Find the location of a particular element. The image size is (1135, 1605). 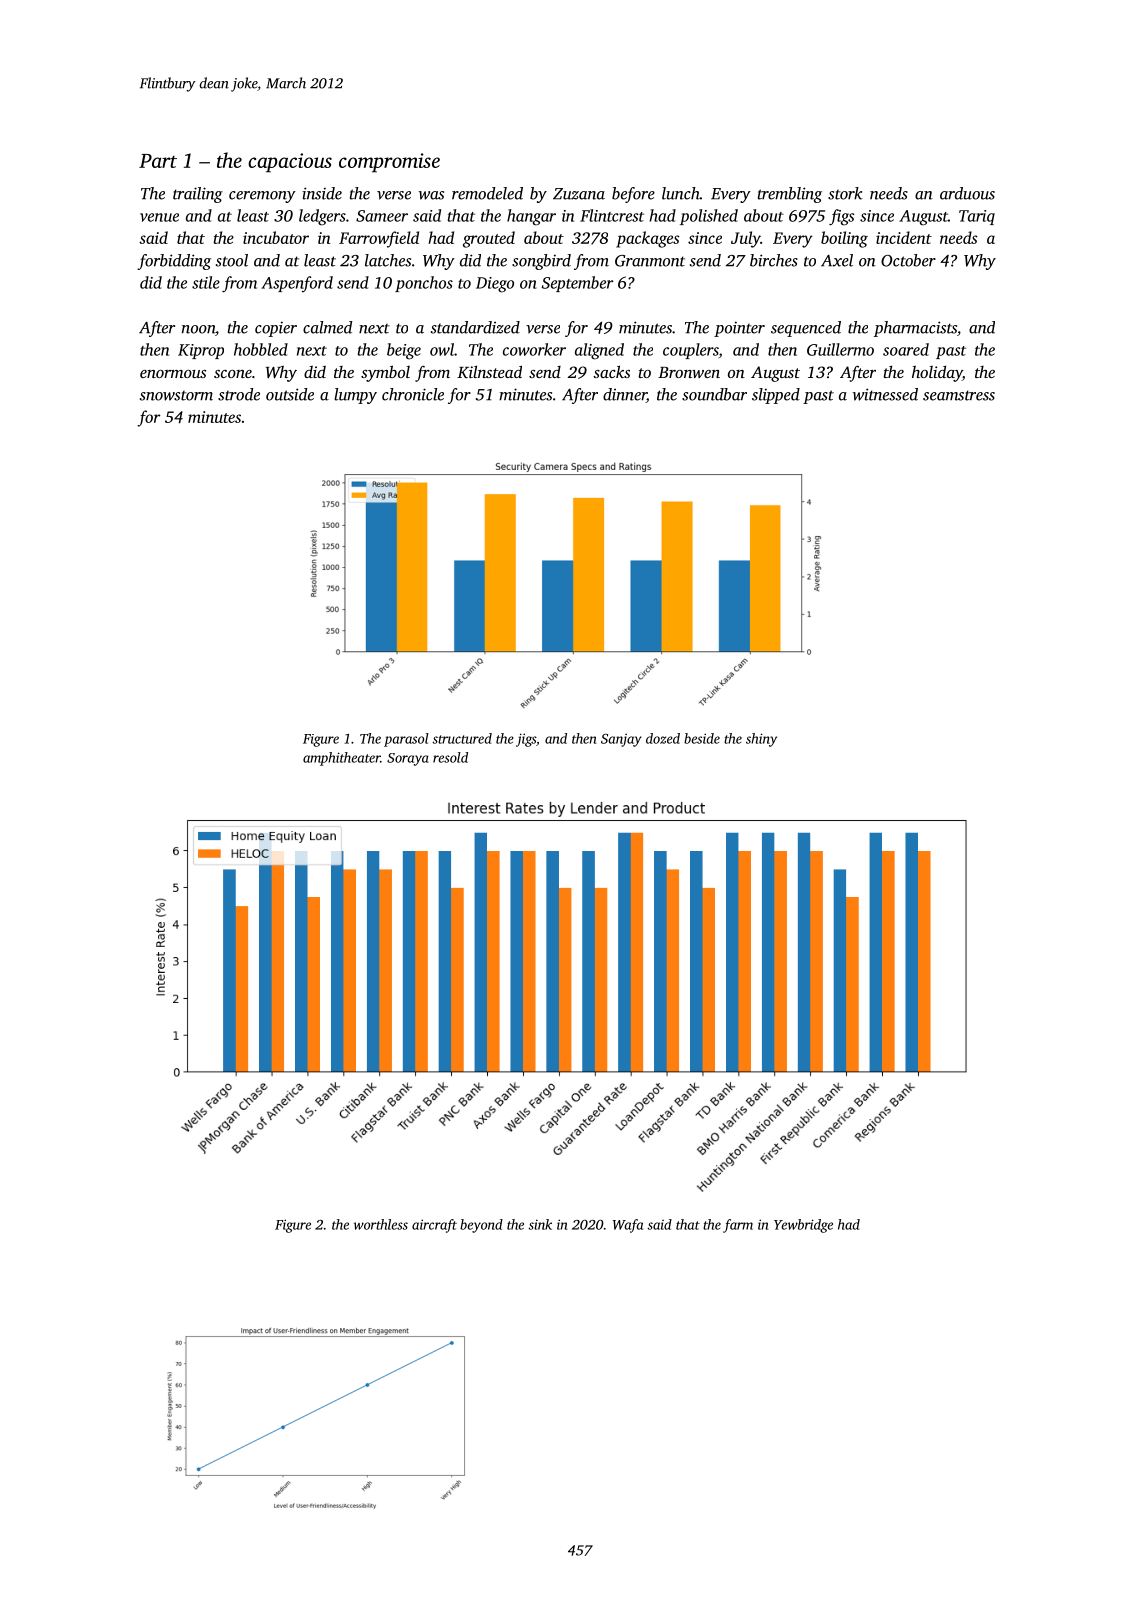

pharmacists is located at coordinates (915, 329).
